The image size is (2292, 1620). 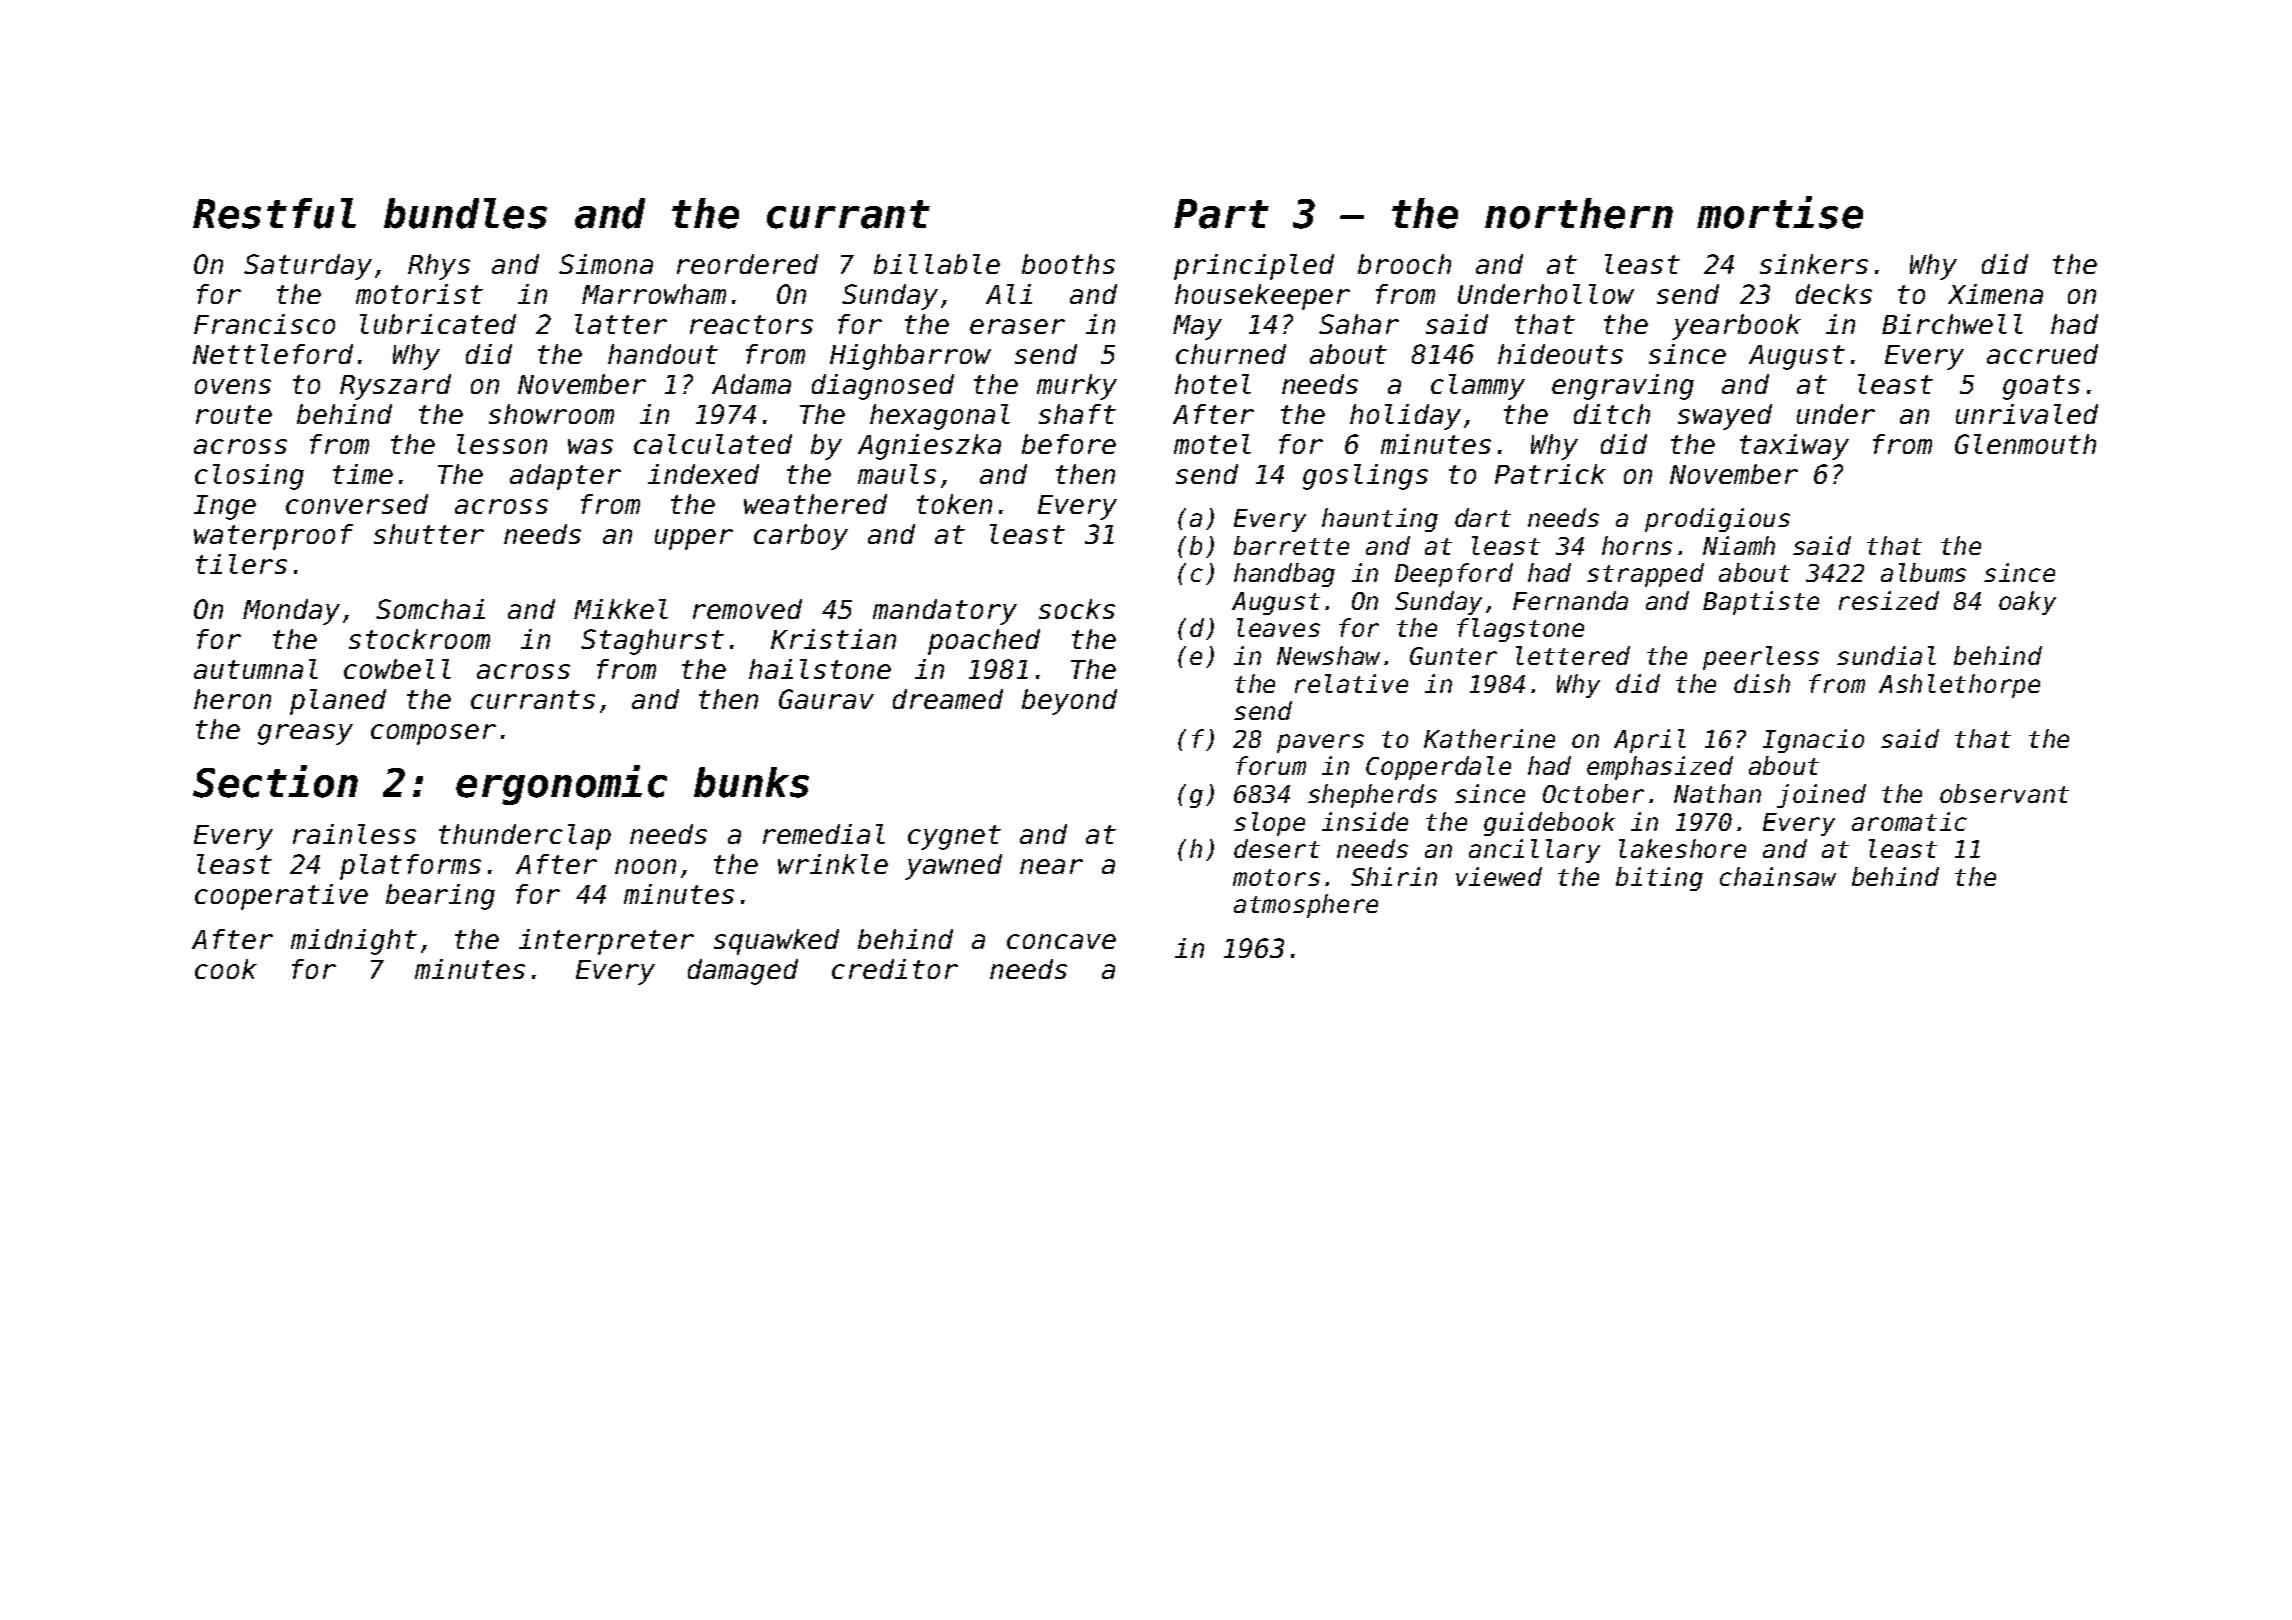 What do you see at coordinates (1351, 683) in the page?
I see `relative` at bounding box center [1351, 683].
